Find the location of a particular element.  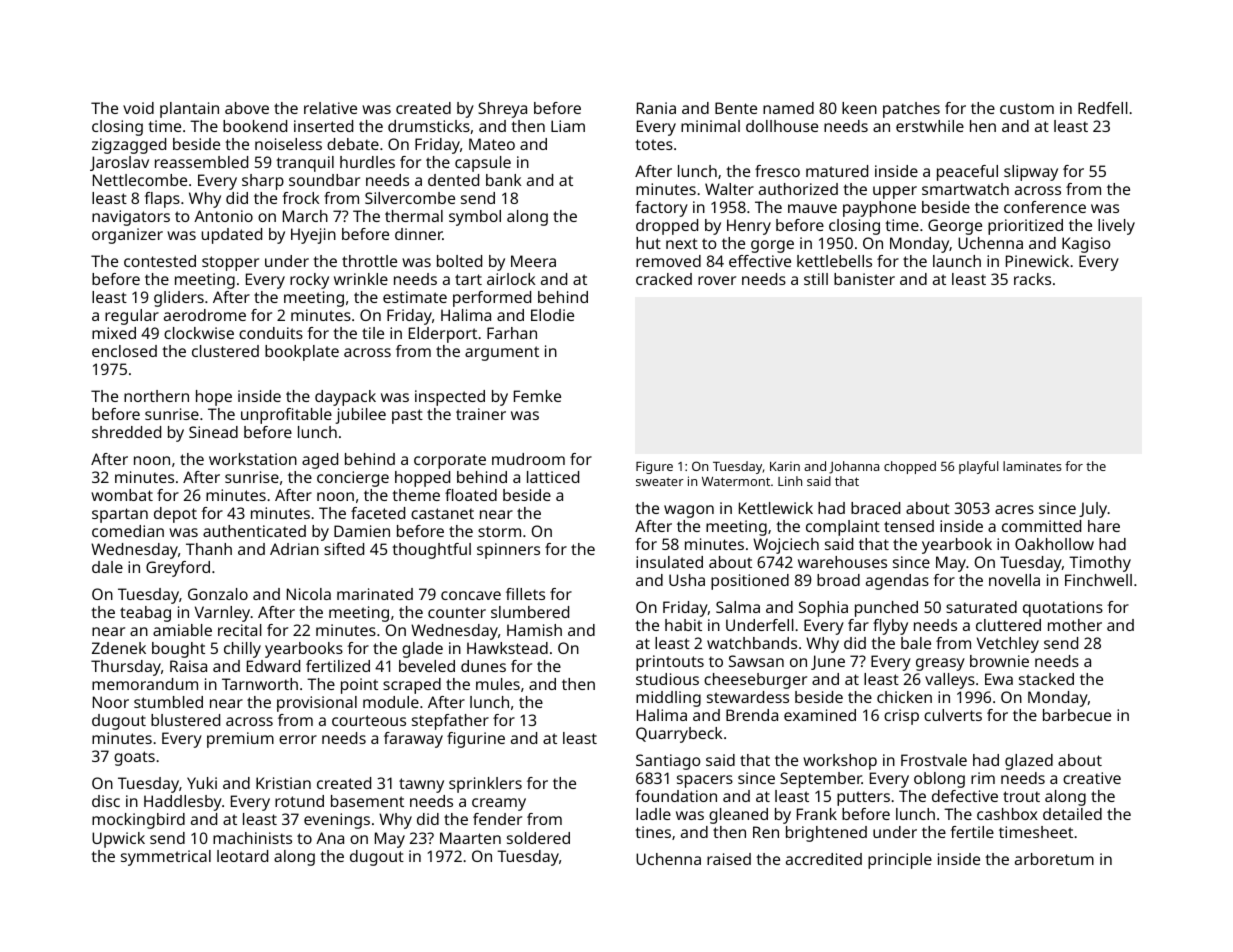

laminates is located at coordinates (1032, 466).
